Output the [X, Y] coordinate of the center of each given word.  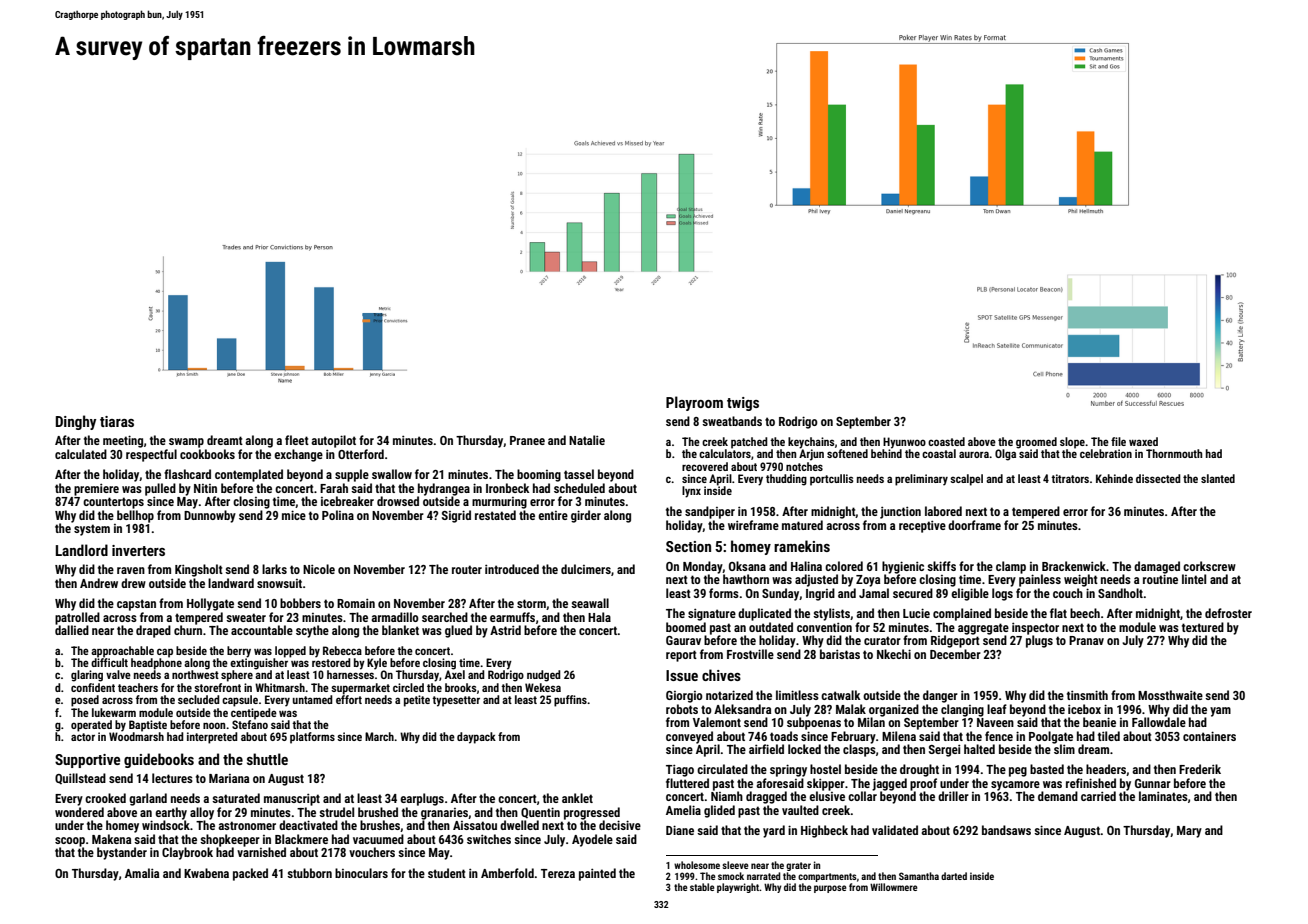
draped [153, 631]
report [681, 656]
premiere [96, 489]
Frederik [1200, 769]
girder [586, 516]
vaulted [800, 810]
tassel [579, 474]
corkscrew [1209, 566]
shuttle [267, 759]
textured [1203, 627]
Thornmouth [1174, 453]
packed [250, 874]
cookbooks [207, 454]
